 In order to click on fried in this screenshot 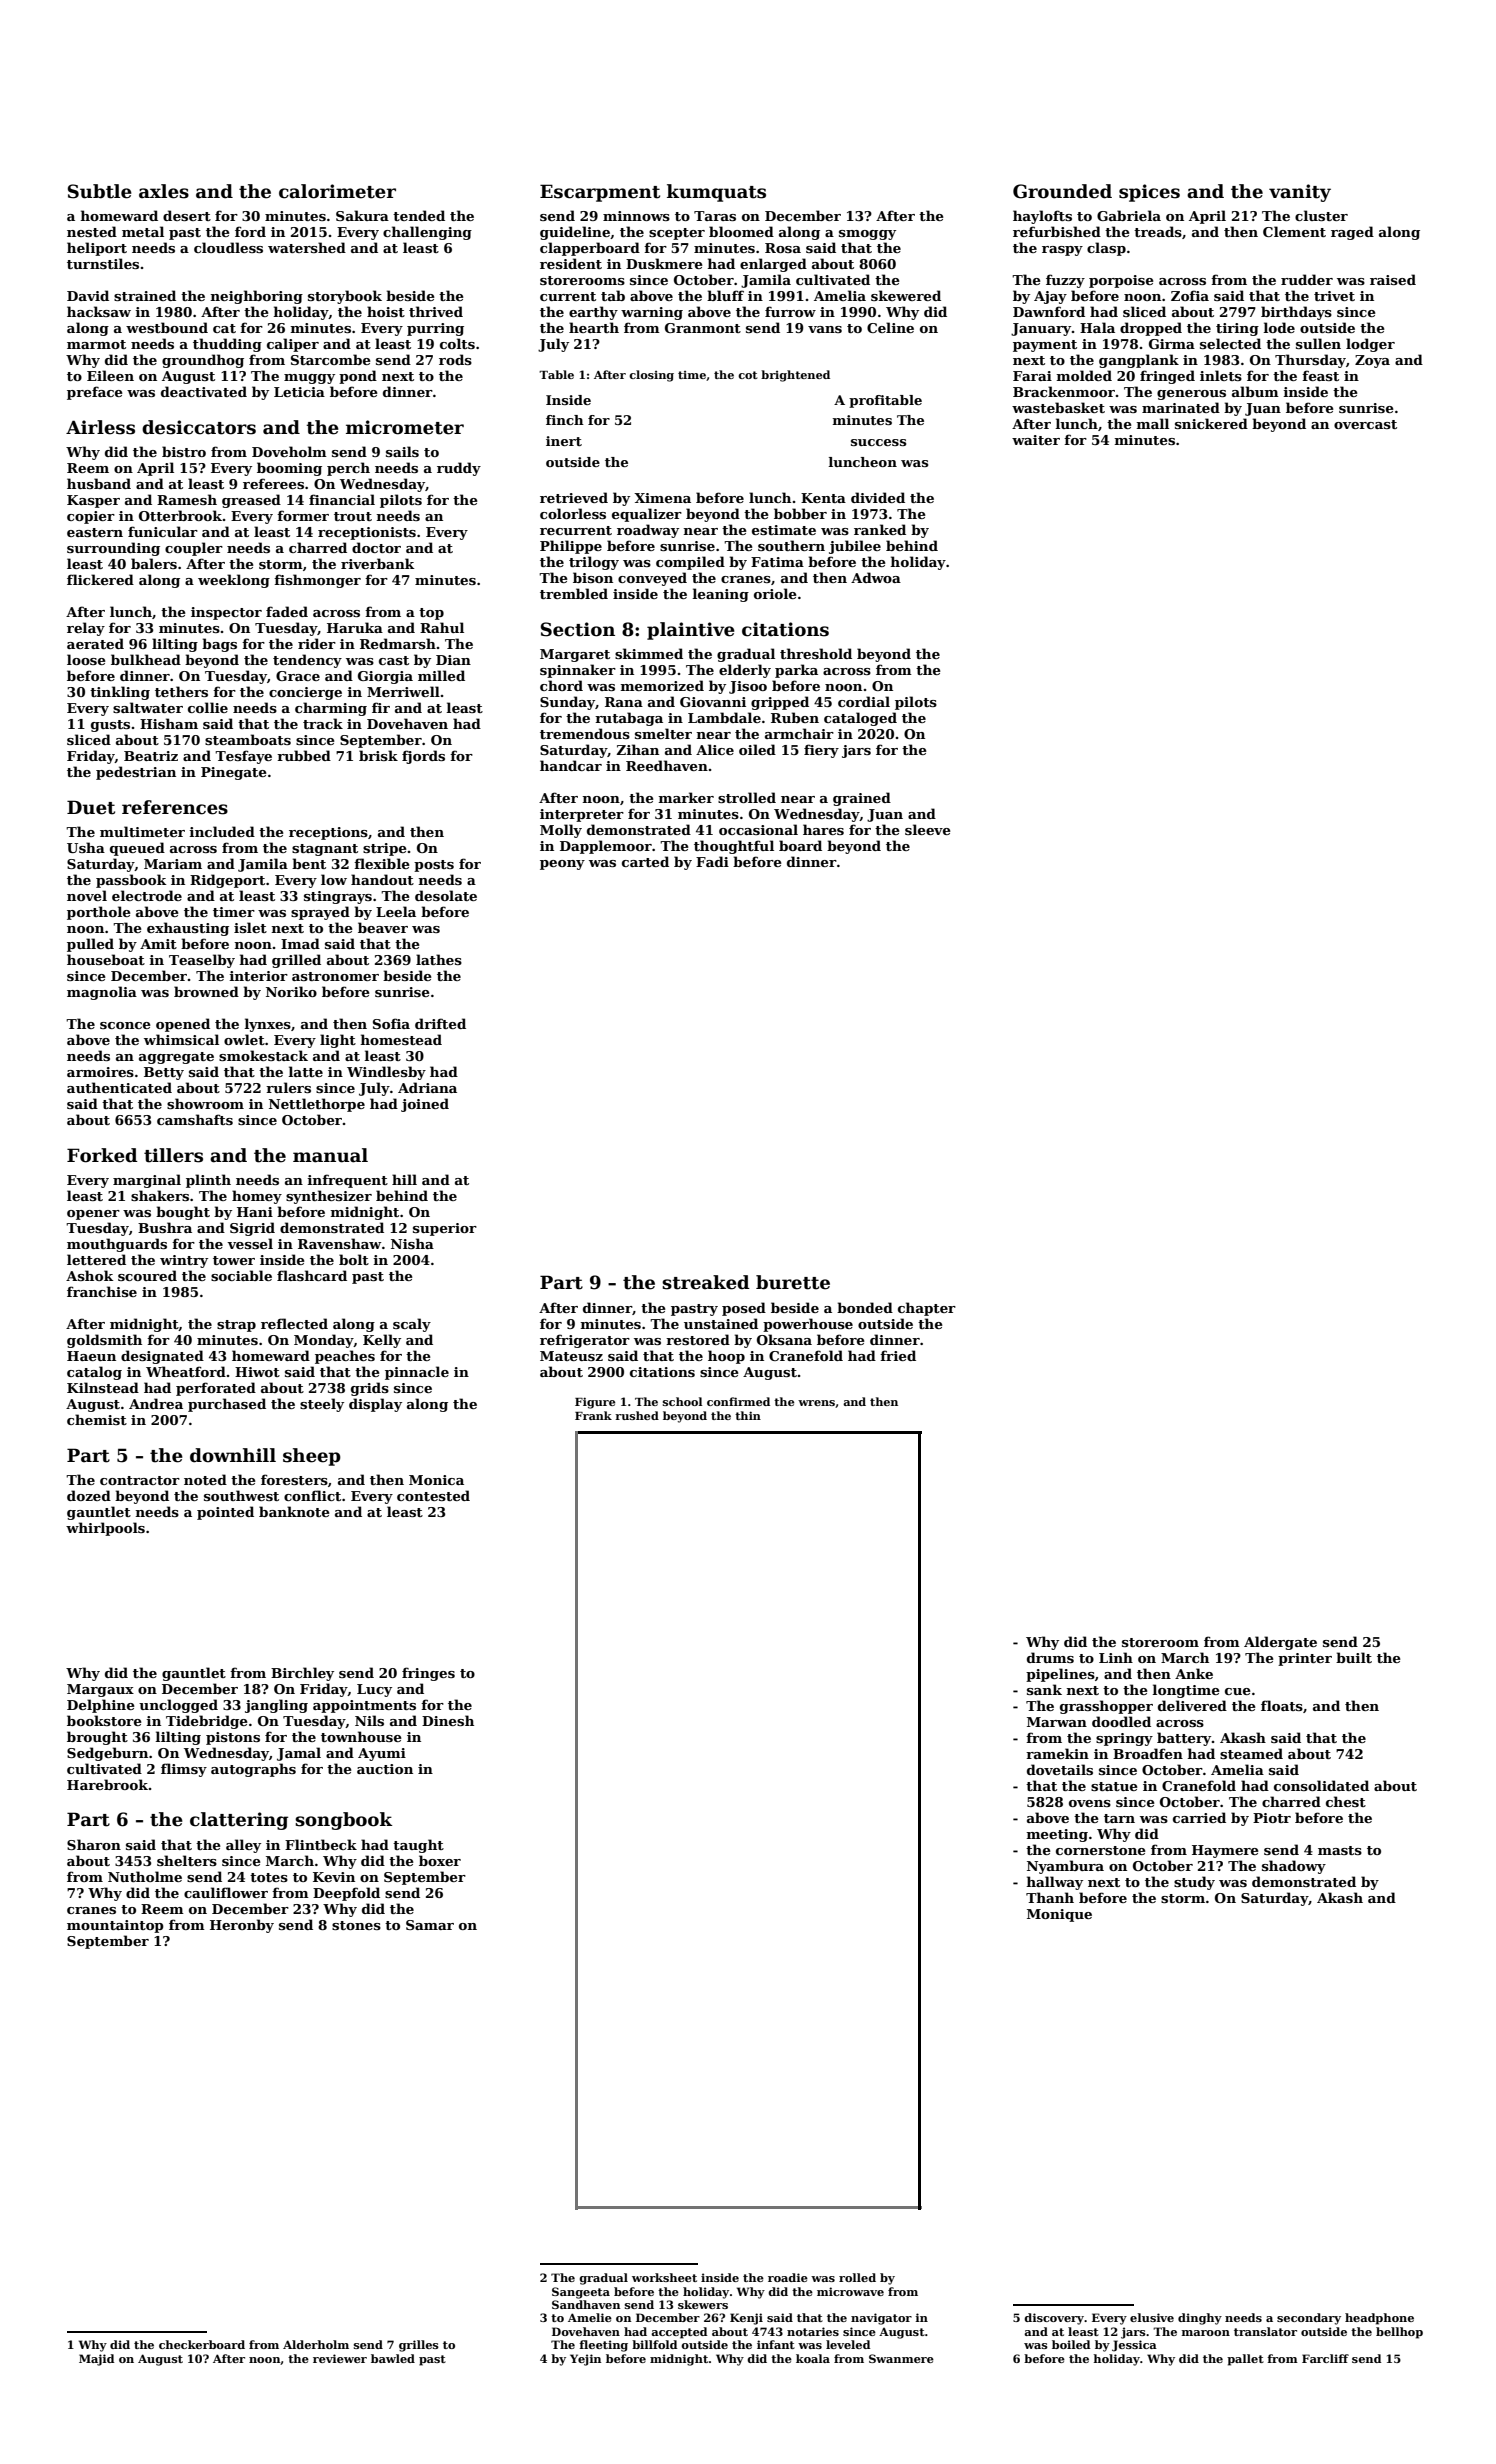, I will do `click(898, 1355)`.
